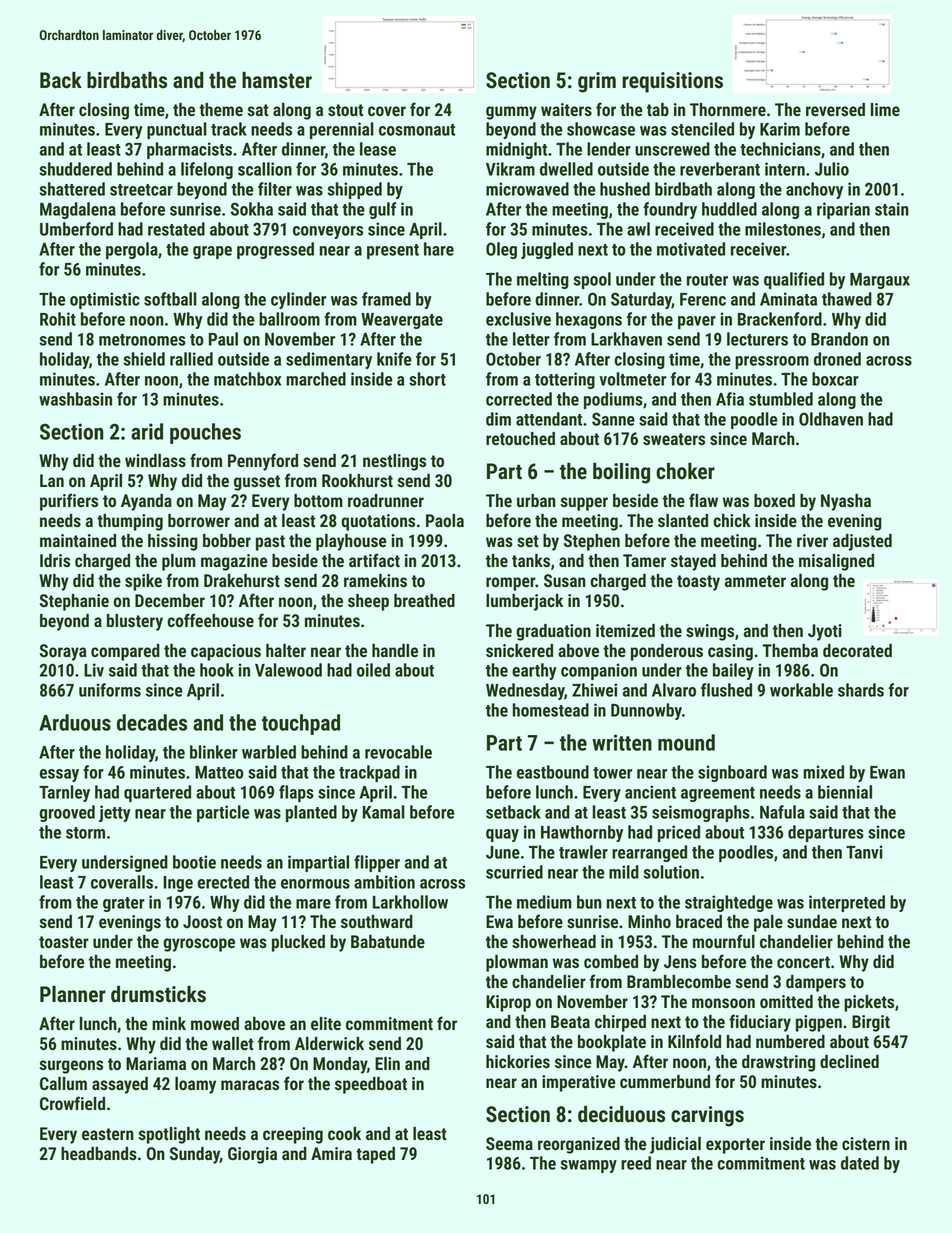 This screenshot has height=1233, width=952. What do you see at coordinates (636, 1163) in the screenshot?
I see `reed` at bounding box center [636, 1163].
